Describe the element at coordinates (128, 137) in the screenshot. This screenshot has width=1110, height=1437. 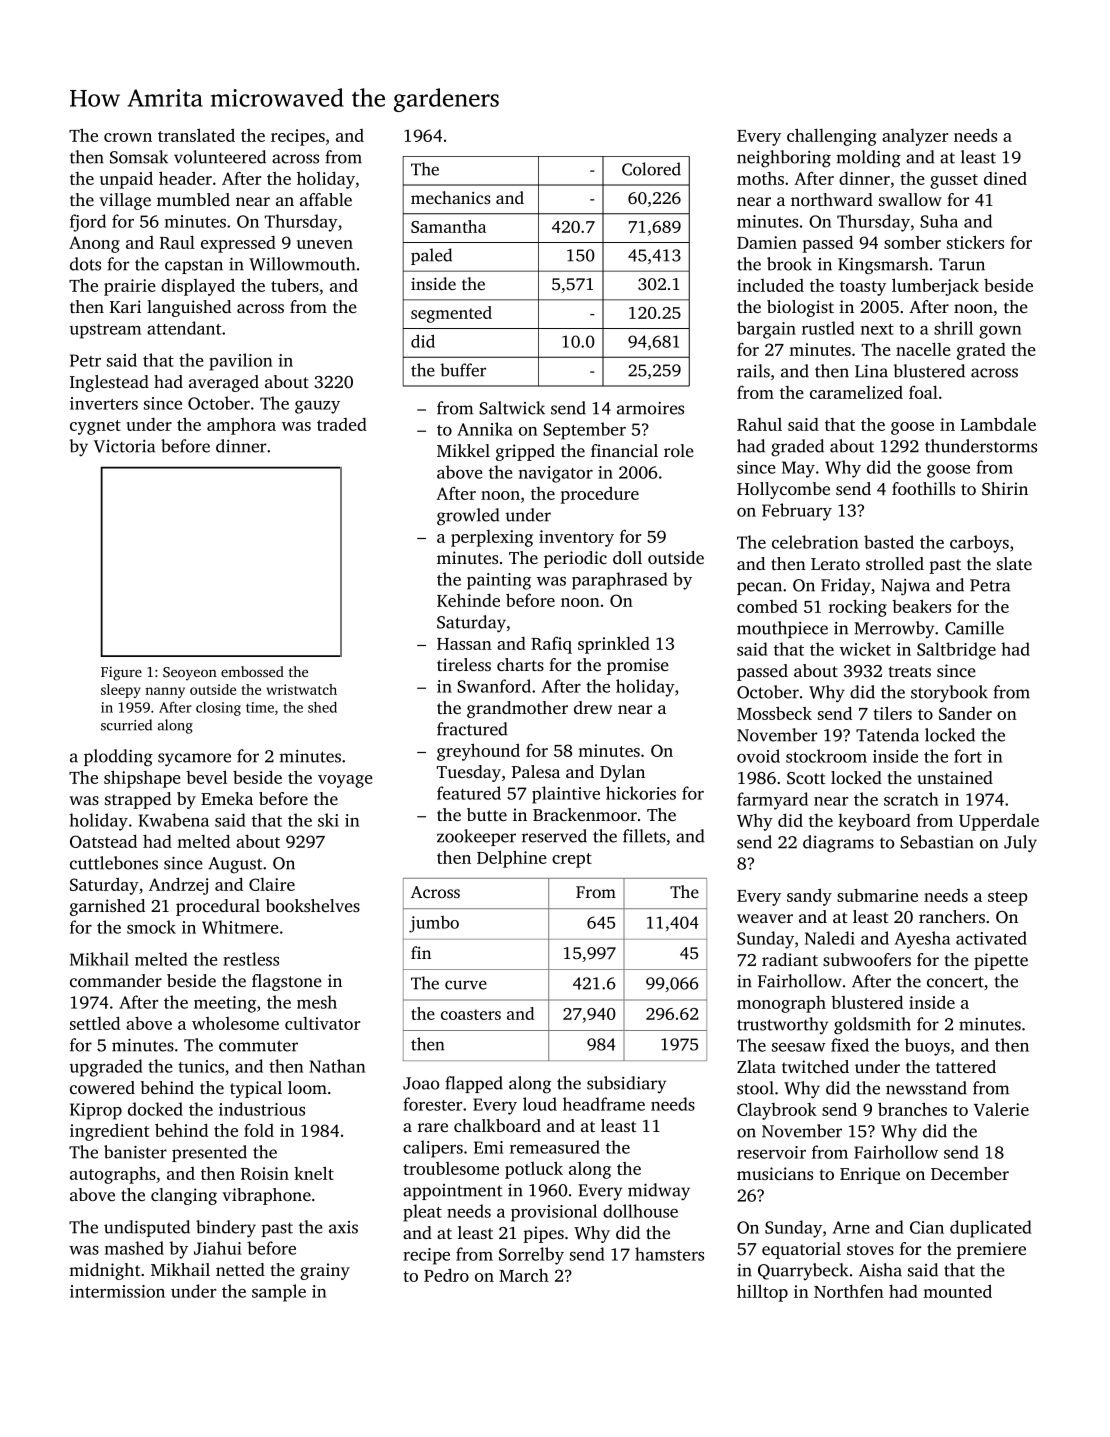
I see `crown` at that location.
